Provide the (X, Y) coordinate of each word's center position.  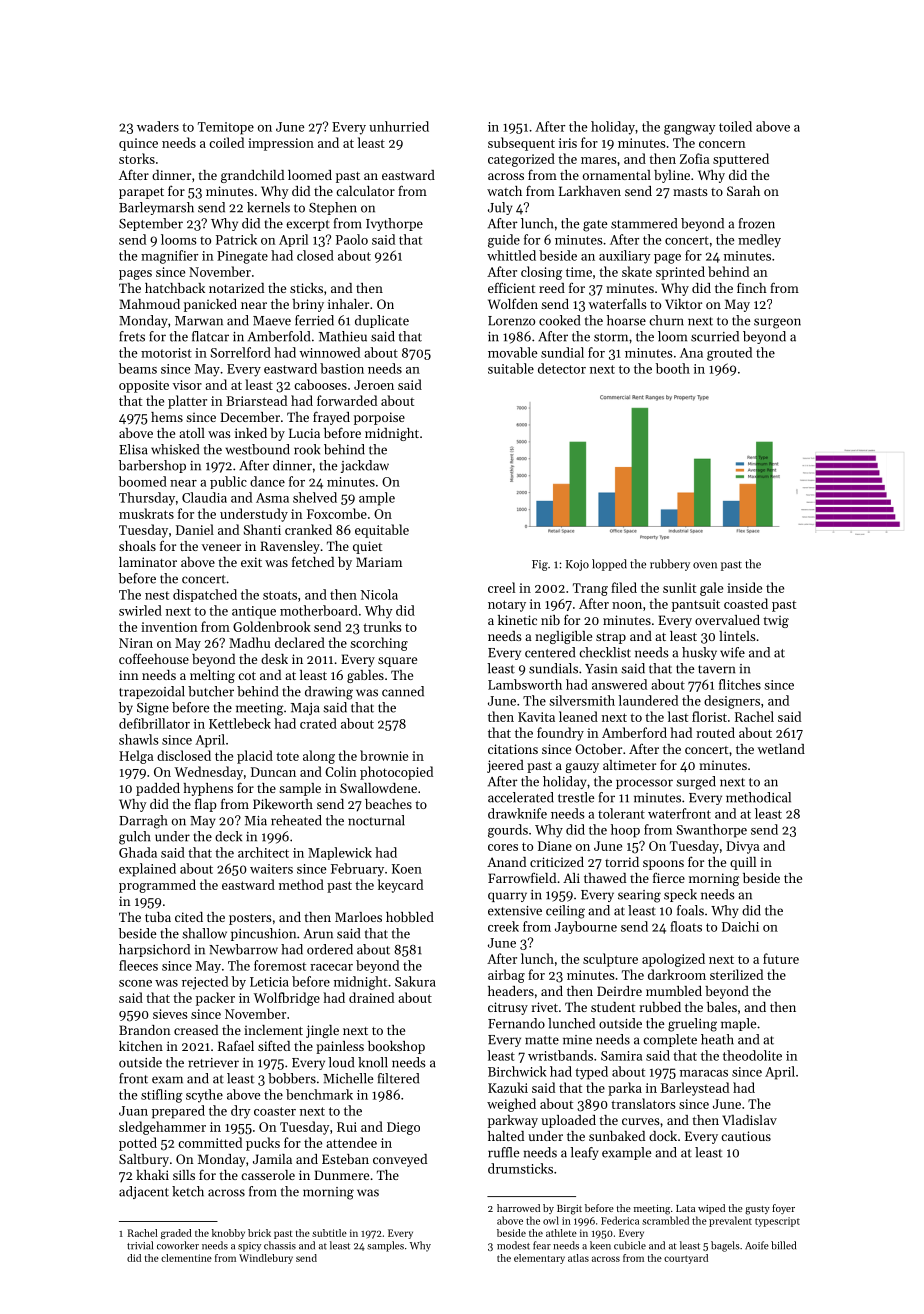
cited (189, 917)
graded (176, 1234)
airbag (506, 976)
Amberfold (279, 336)
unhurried (399, 126)
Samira (621, 1056)
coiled (226, 142)
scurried (715, 336)
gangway (690, 130)
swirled (140, 610)
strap (611, 638)
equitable (382, 531)
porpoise (379, 418)
